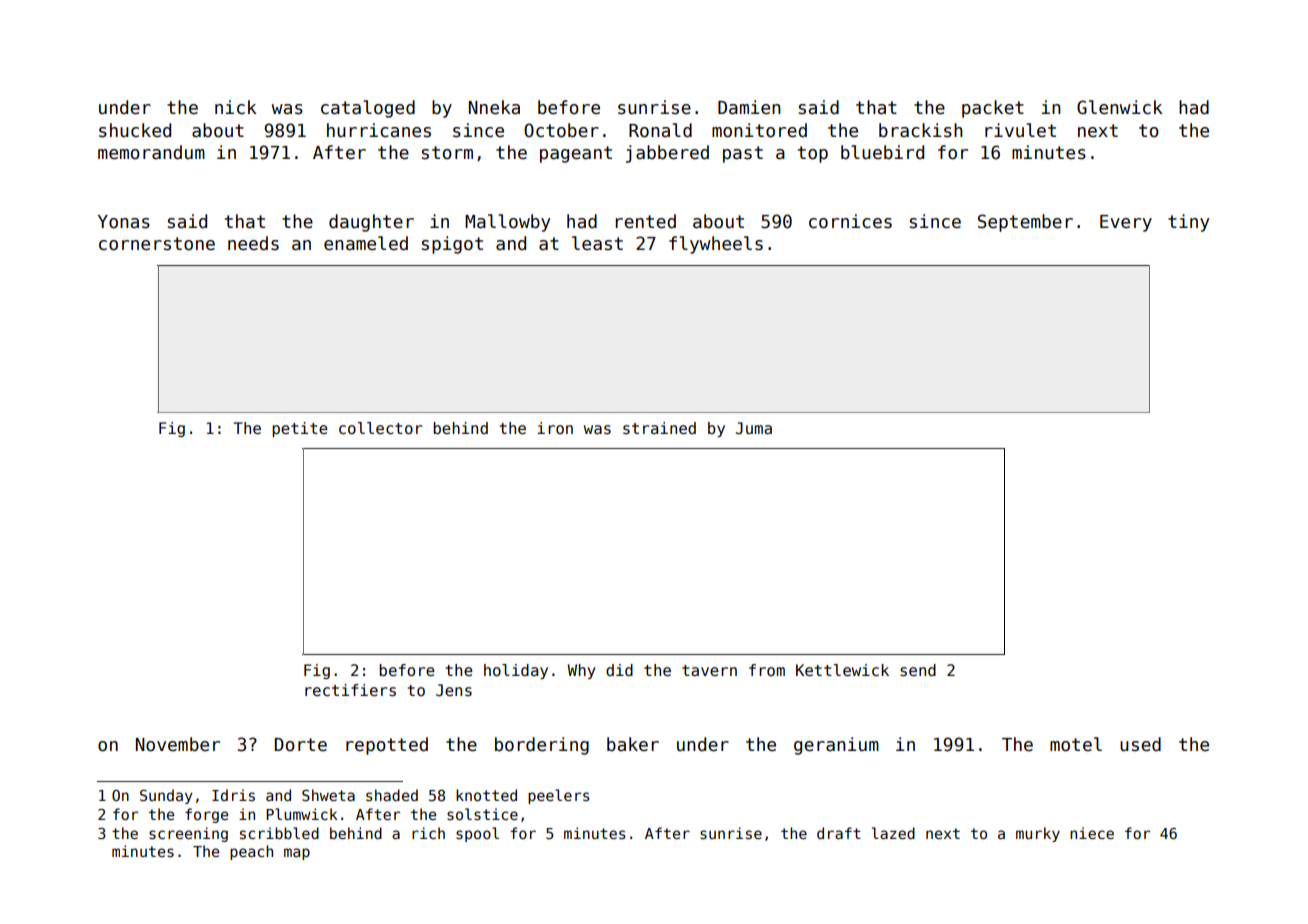  What do you see at coordinates (235, 107) in the image?
I see `nick` at bounding box center [235, 107].
